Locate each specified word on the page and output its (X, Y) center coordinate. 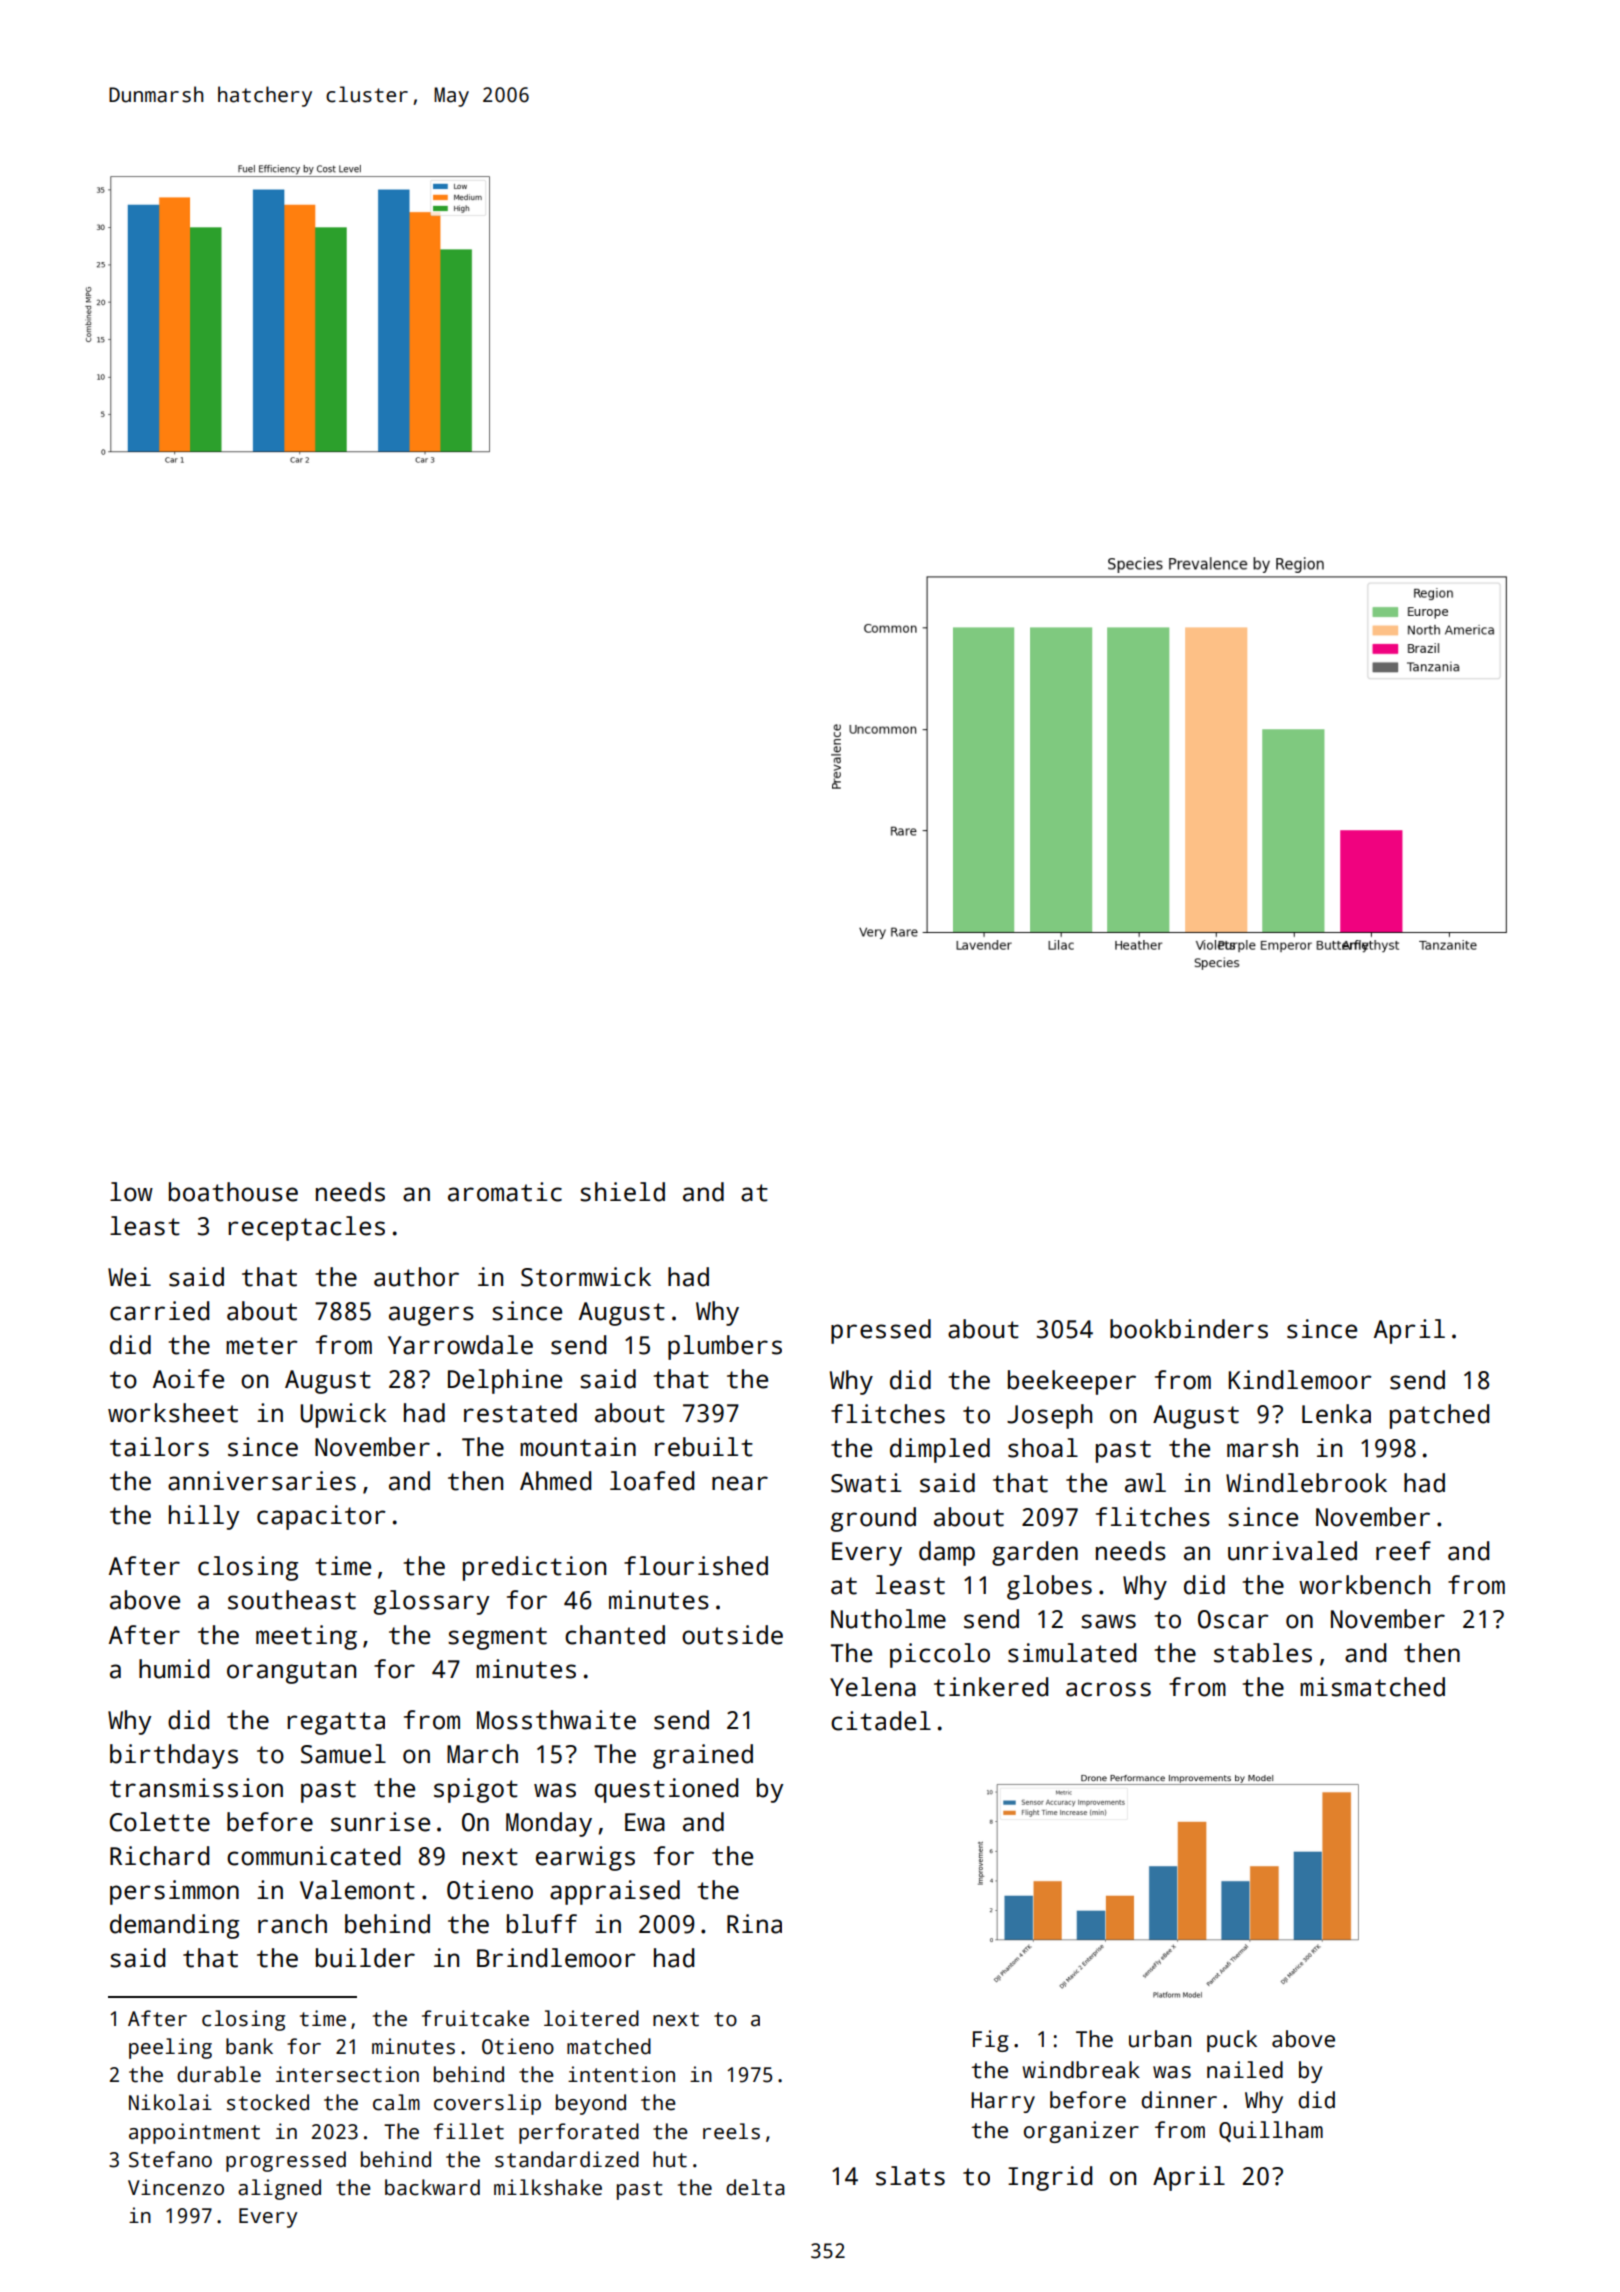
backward (432, 2187)
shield (622, 1192)
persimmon (174, 1892)
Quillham (1271, 2131)
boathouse (233, 1192)
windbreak (1081, 2070)
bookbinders (1189, 1329)
